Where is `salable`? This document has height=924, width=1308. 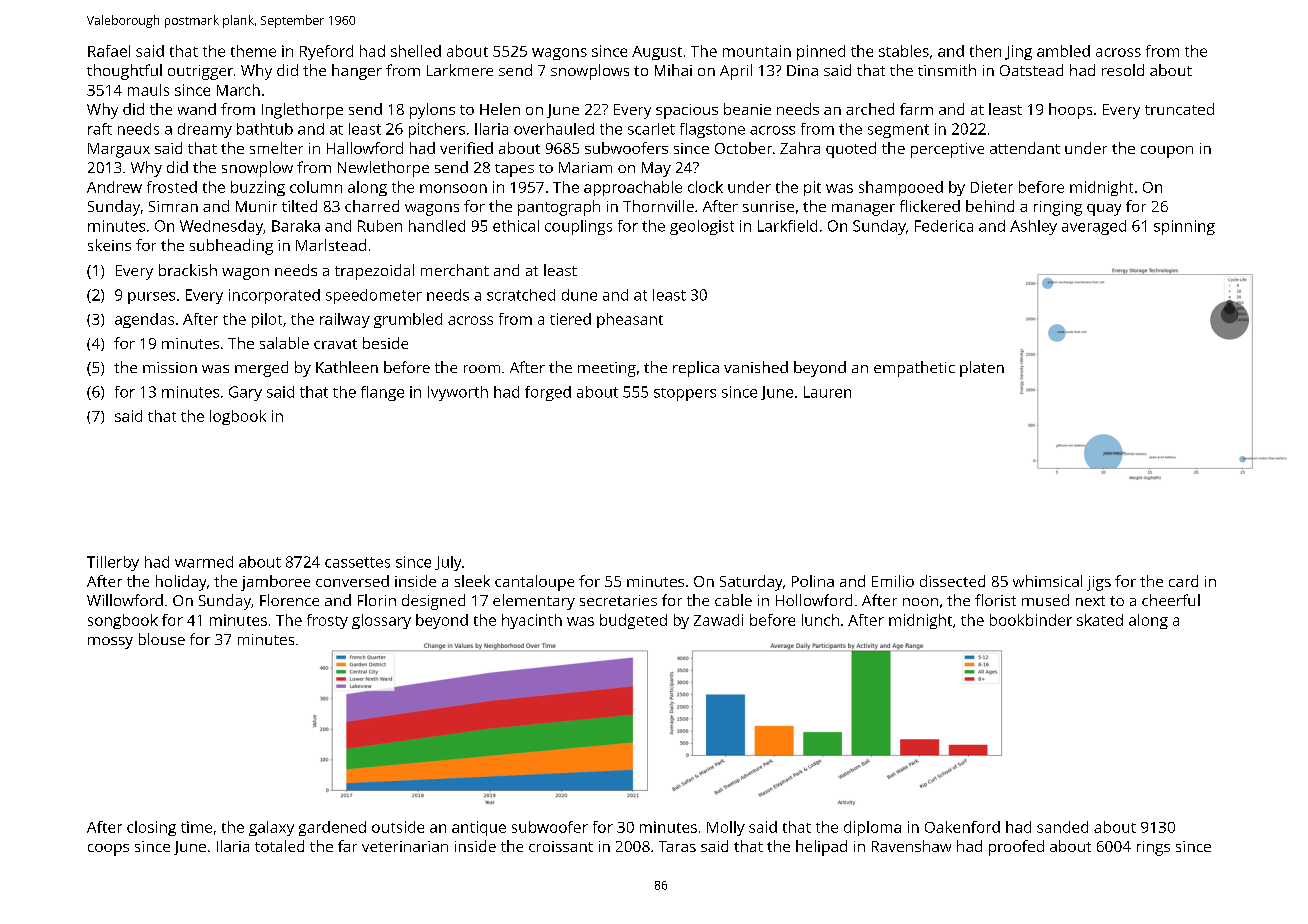 salable is located at coordinates (284, 343).
